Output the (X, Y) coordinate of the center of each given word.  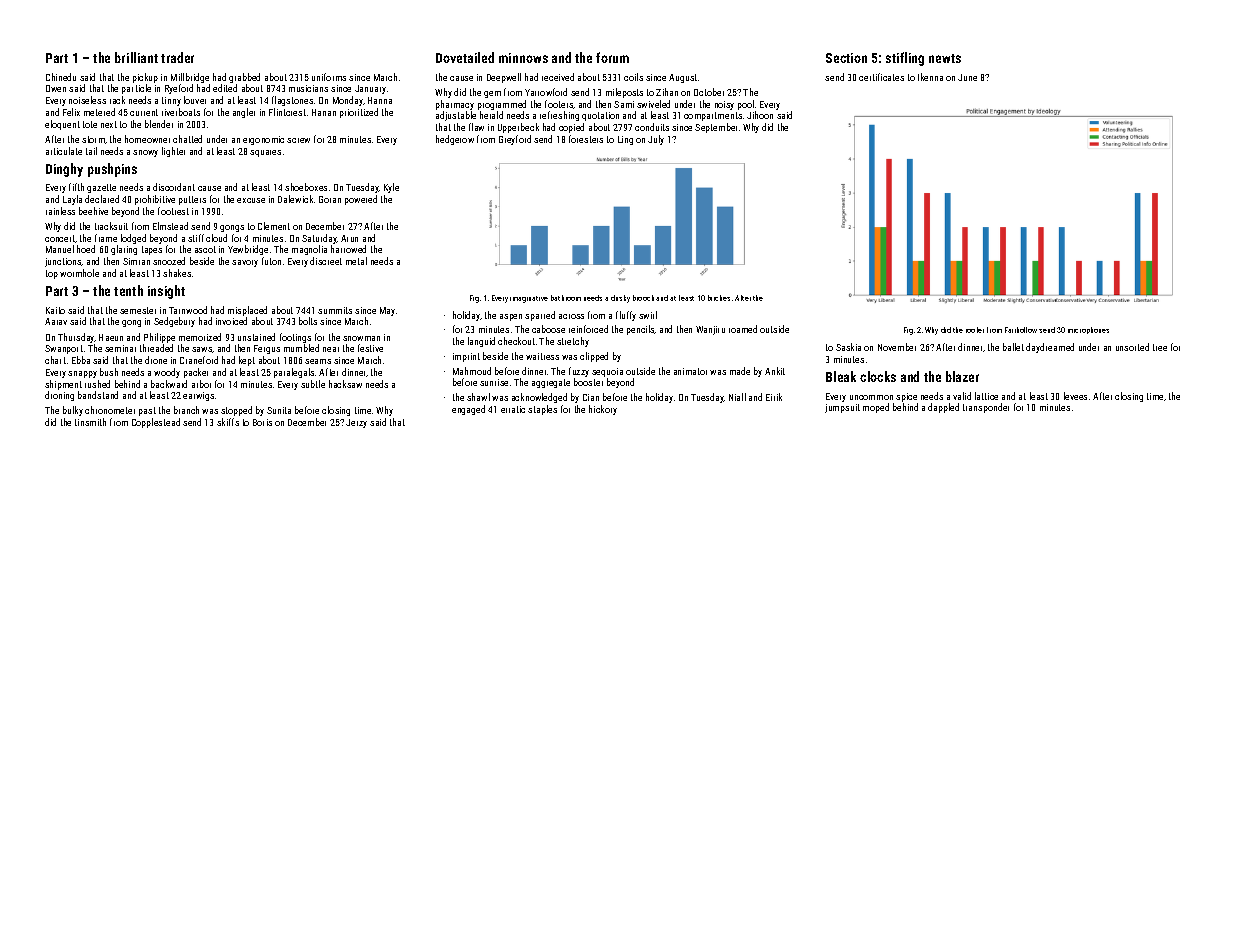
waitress (542, 356)
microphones (1088, 330)
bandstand (98, 395)
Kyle (391, 188)
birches (719, 298)
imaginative (529, 299)
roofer (975, 330)
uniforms (329, 77)
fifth (76, 187)
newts (945, 58)
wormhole (79, 273)
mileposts (624, 93)
